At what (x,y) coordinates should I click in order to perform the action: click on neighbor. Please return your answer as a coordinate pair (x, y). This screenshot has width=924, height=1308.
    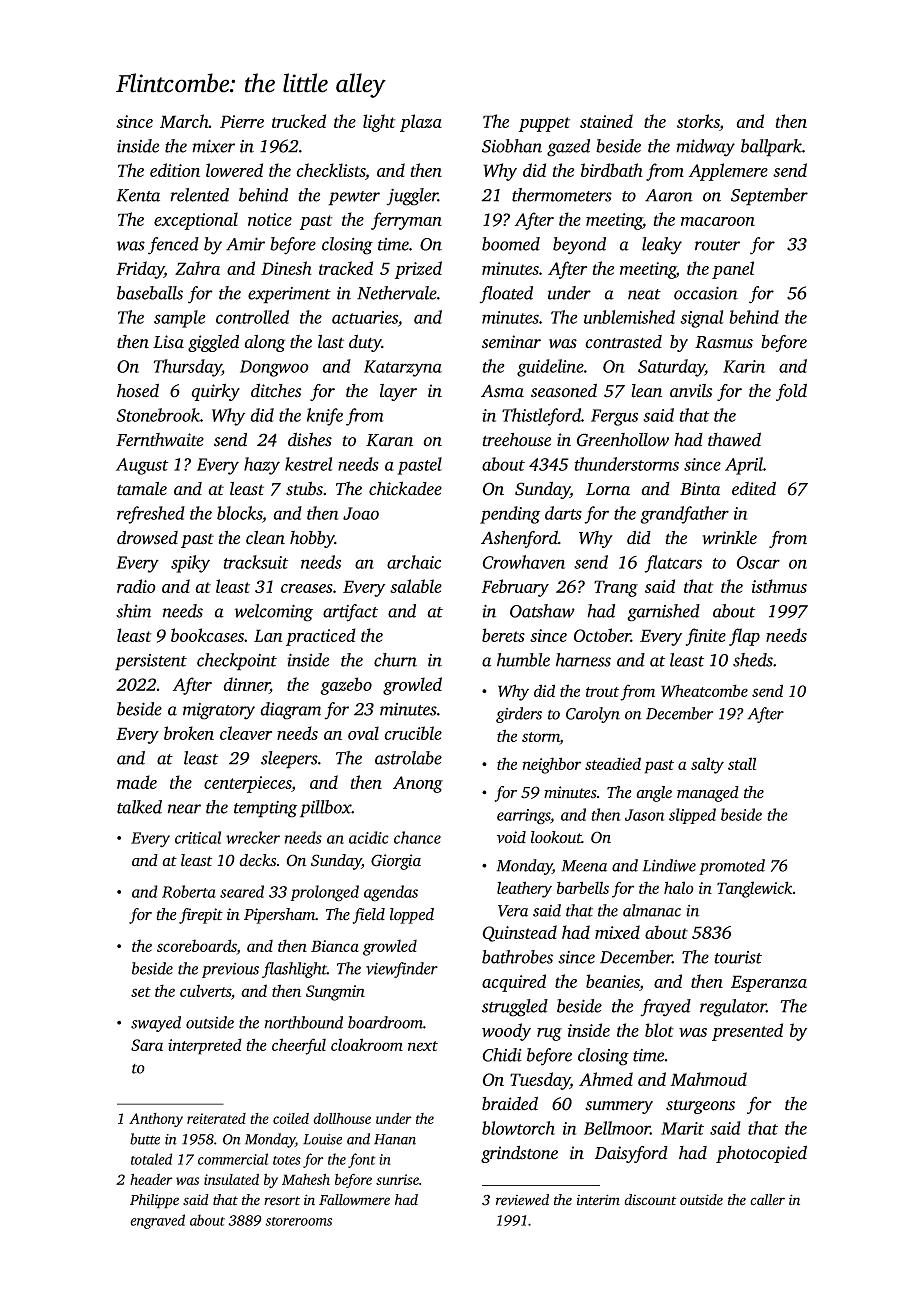
    Looking at the image, I should click on (552, 765).
